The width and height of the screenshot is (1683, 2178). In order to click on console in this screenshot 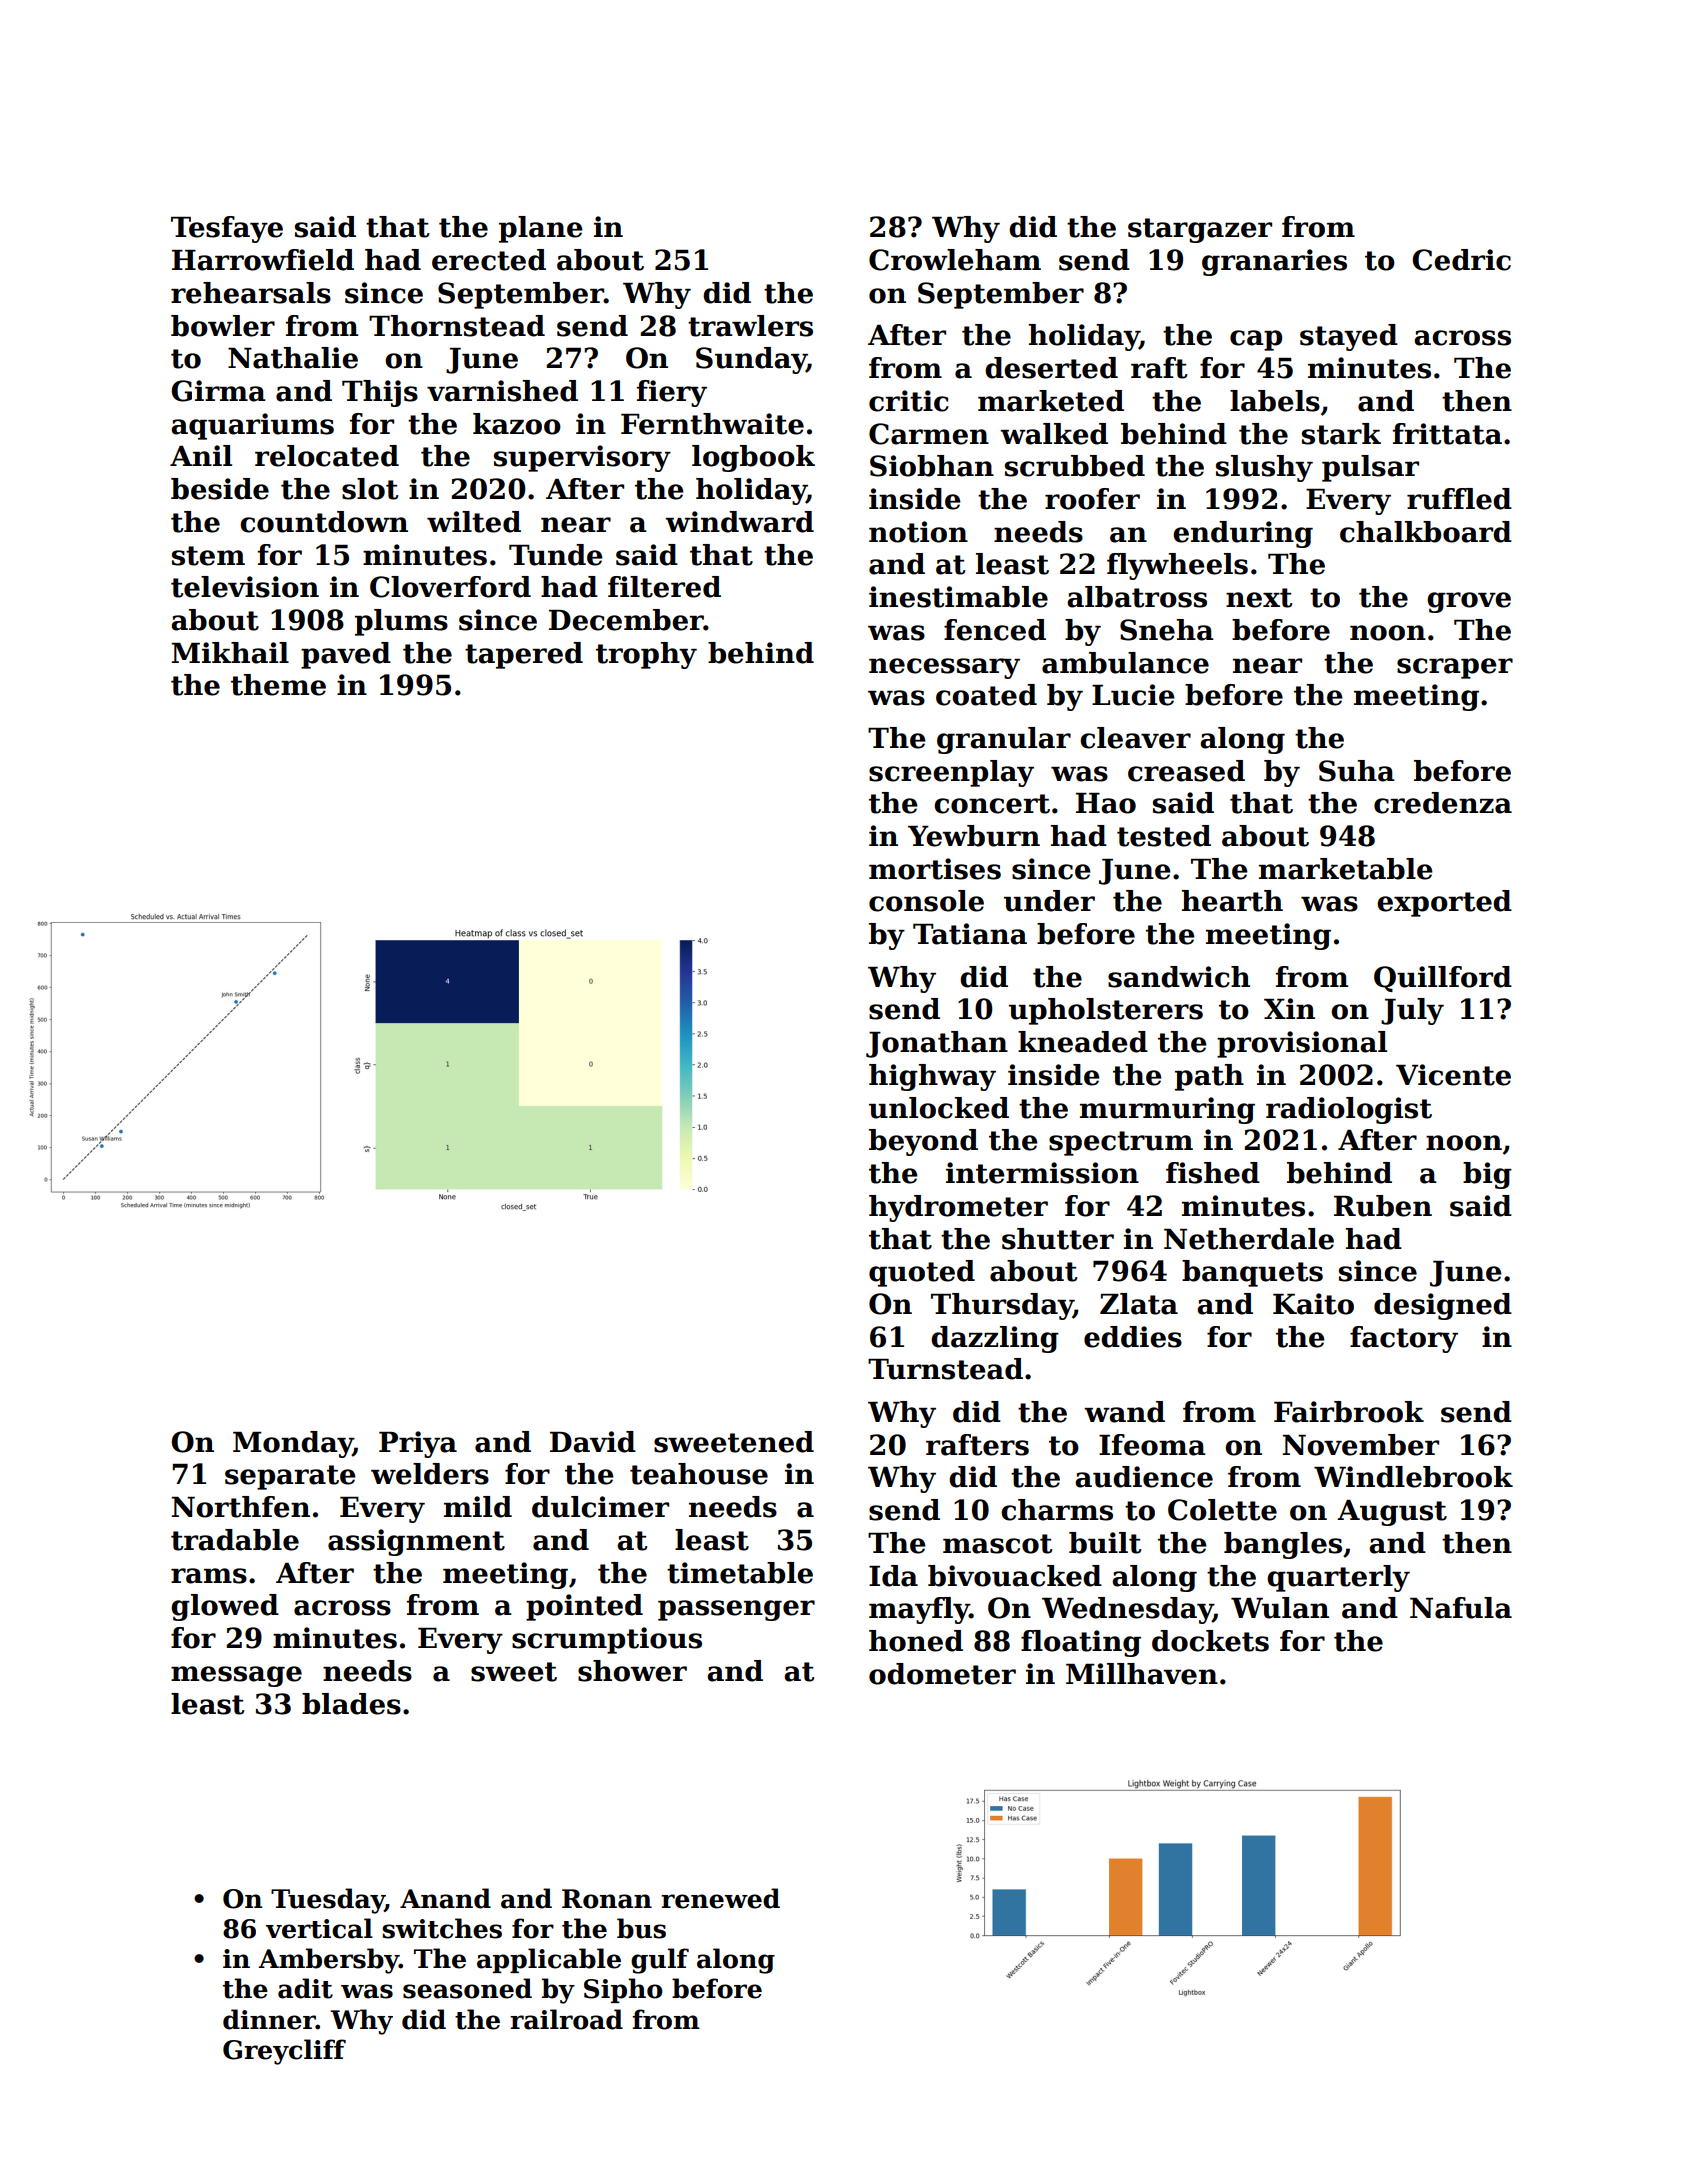, I will do `click(926, 901)`.
